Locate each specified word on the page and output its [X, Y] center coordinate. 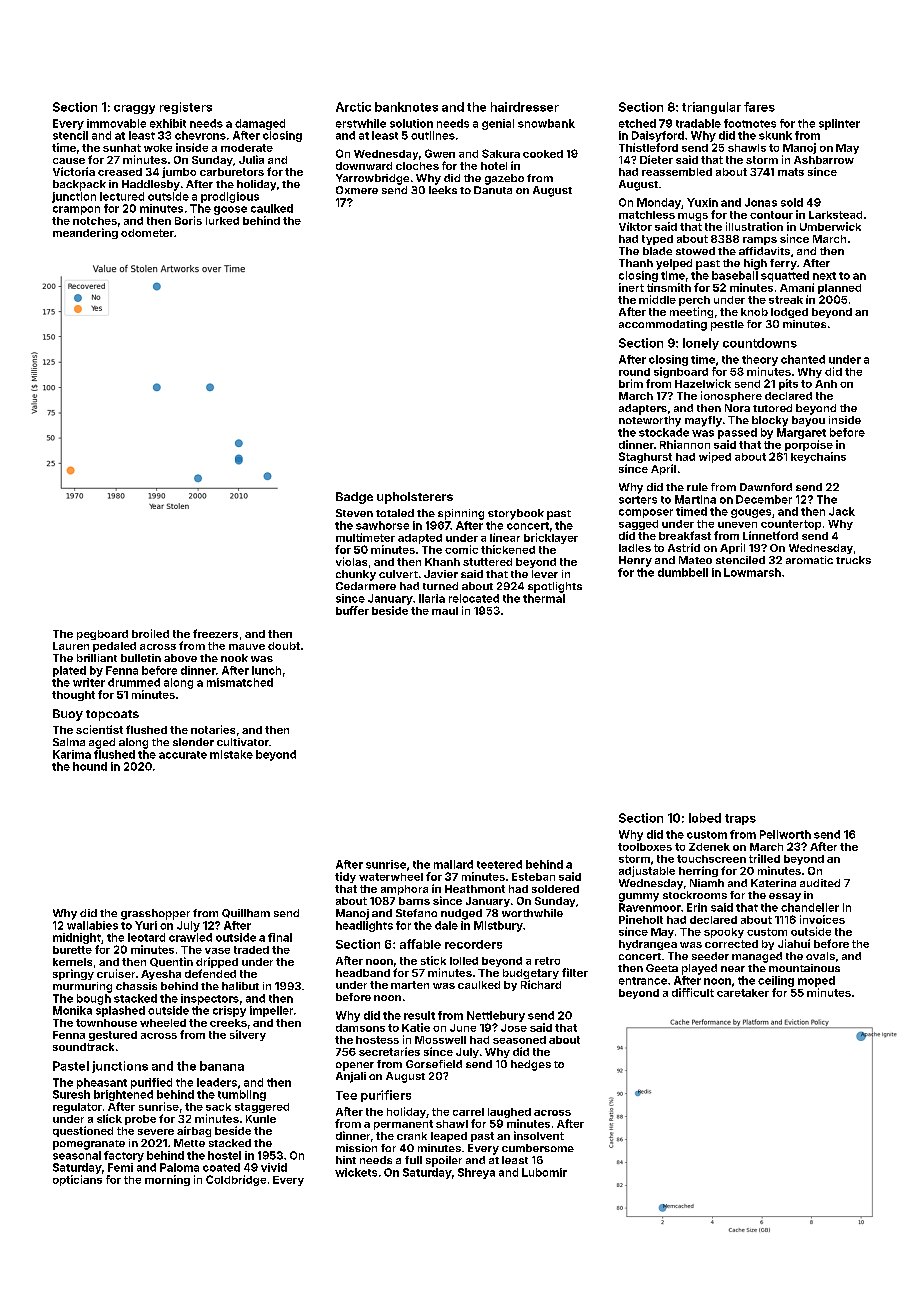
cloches [417, 166]
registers [186, 108]
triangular [711, 108]
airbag [194, 1131]
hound [90, 766]
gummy [639, 897]
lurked [222, 221]
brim [631, 383]
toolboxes [645, 847]
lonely [701, 344]
